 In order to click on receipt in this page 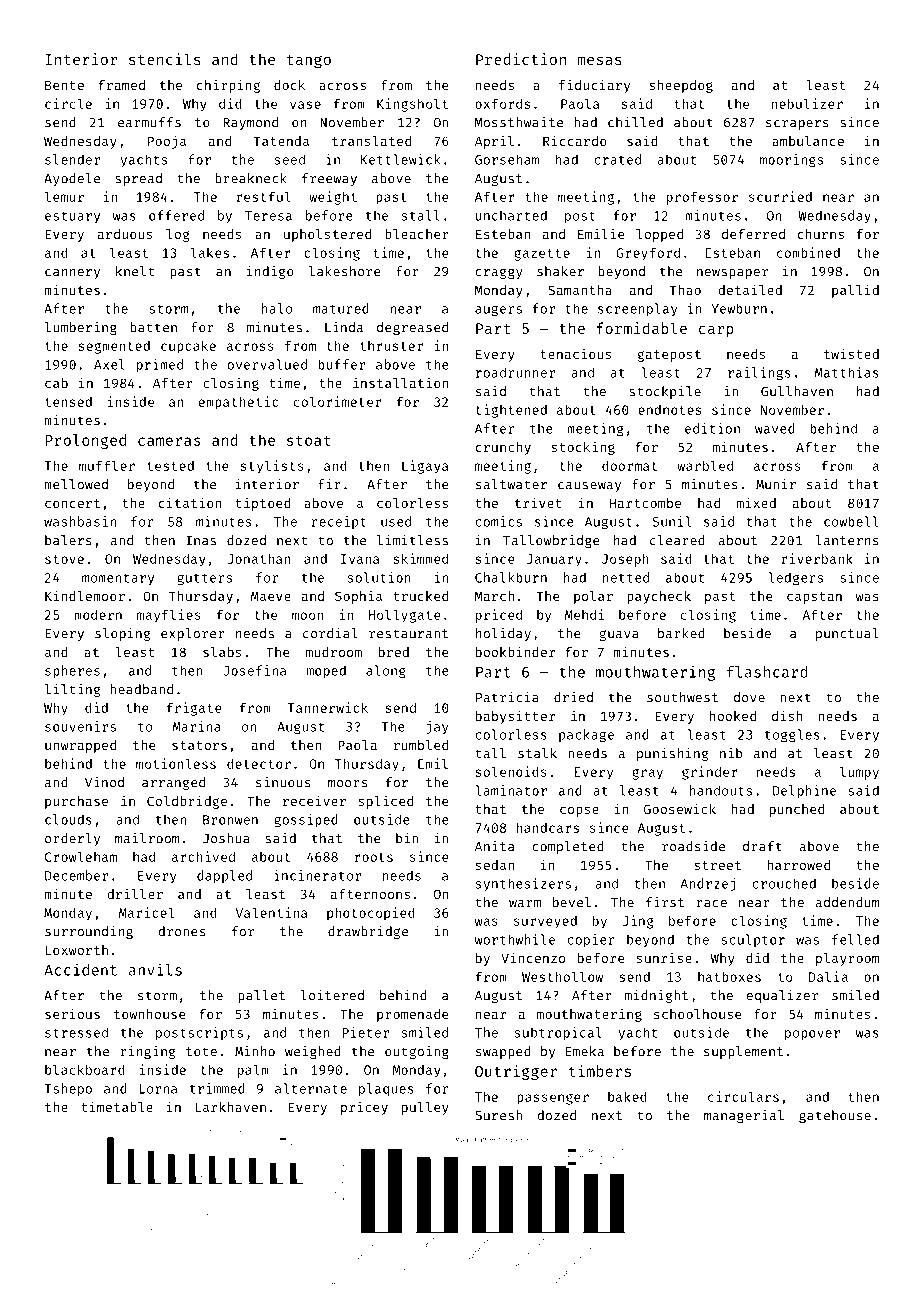, I will do `click(339, 522)`.
